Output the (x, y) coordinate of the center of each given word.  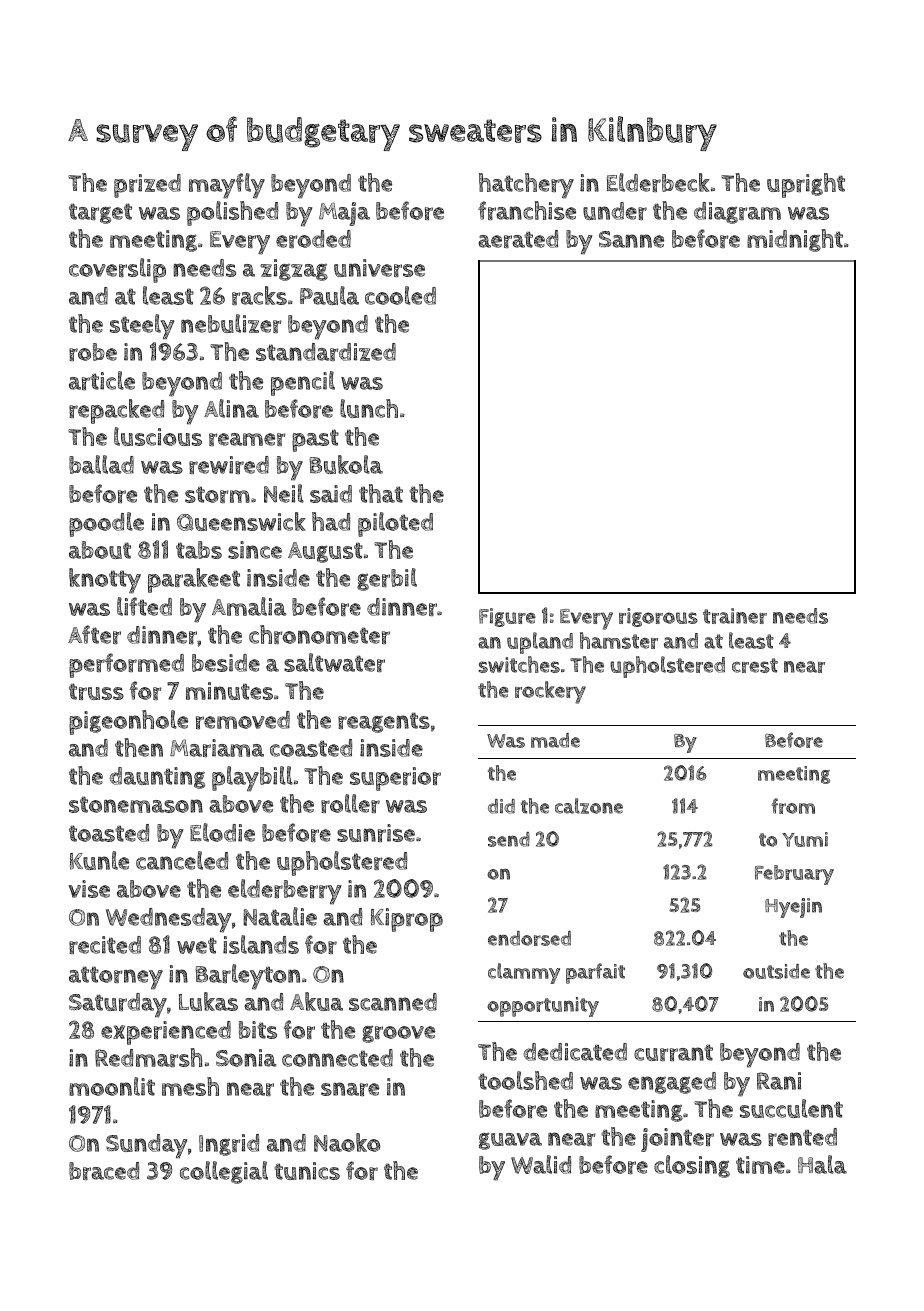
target (100, 213)
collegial (224, 1172)
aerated (518, 239)
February (794, 875)
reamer (247, 439)
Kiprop (407, 920)
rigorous (658, 617)
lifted (144, 606)
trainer (735, 616)
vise (89, 889)
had (331, 521)
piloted (395, 524)
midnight (795, 240)
